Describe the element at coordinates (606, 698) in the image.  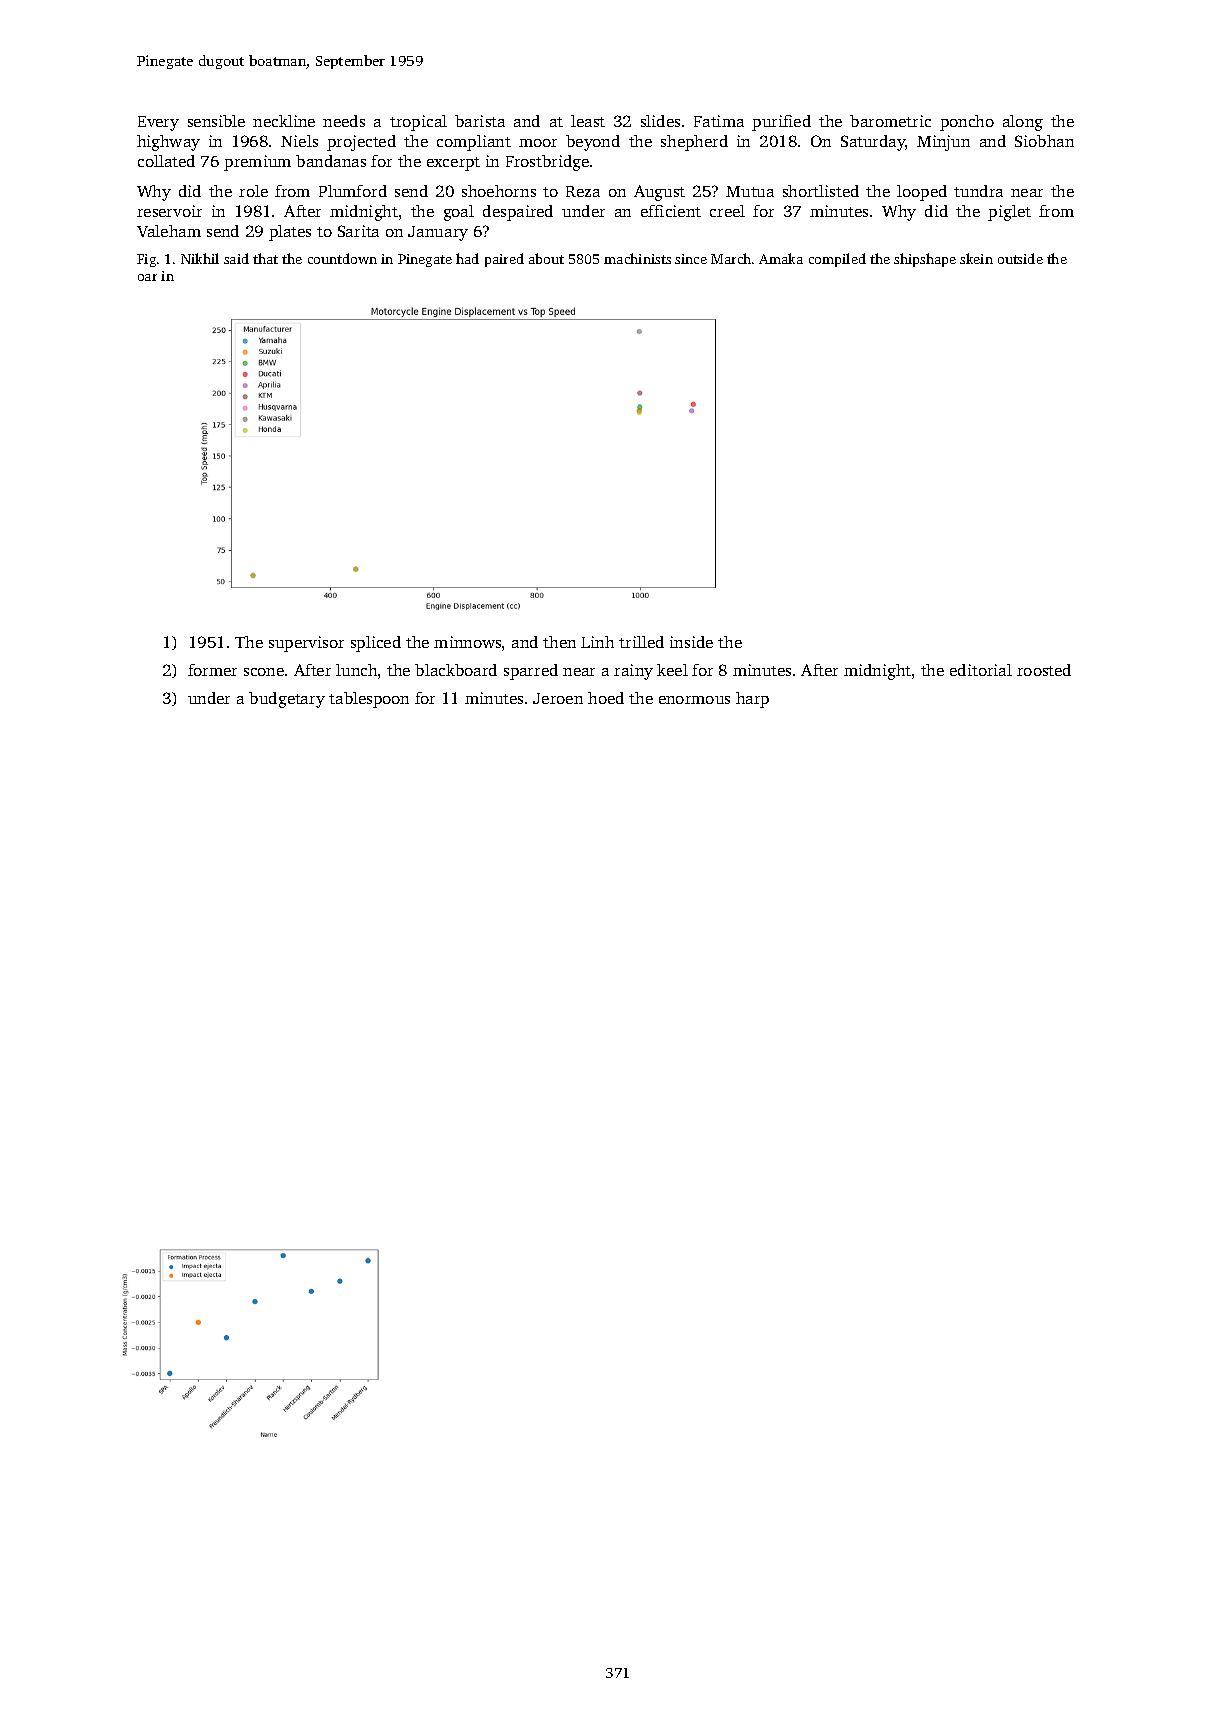
I see `hoed` at that location.
